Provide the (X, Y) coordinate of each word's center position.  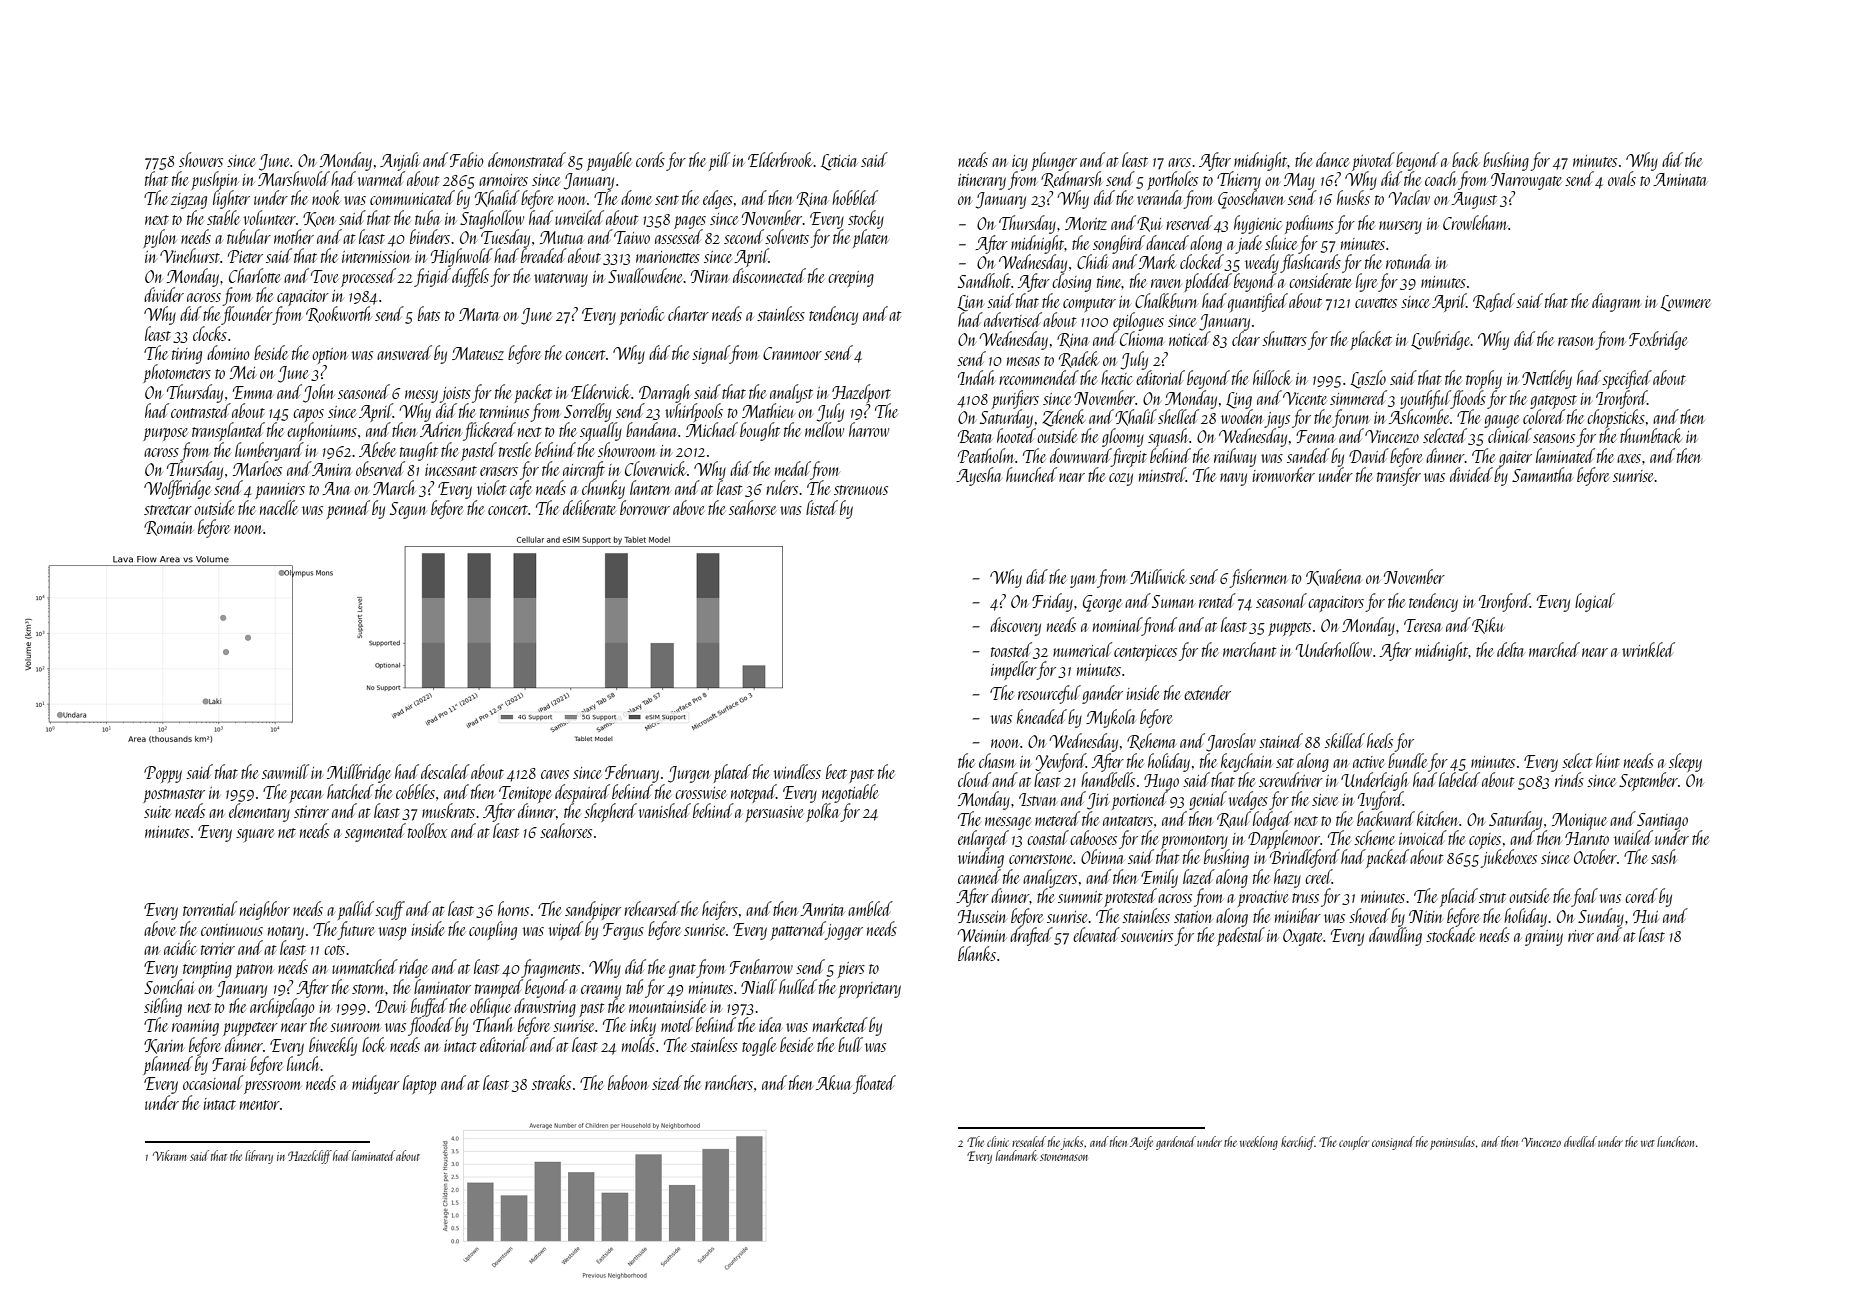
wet (1648, 1143)
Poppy (163, 774)
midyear (376, 1084)
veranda (1160, 198)
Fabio (467, 159)
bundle (1407, 760)
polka (823, 812)
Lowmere (1685, 303)
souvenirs (1147, 936)
